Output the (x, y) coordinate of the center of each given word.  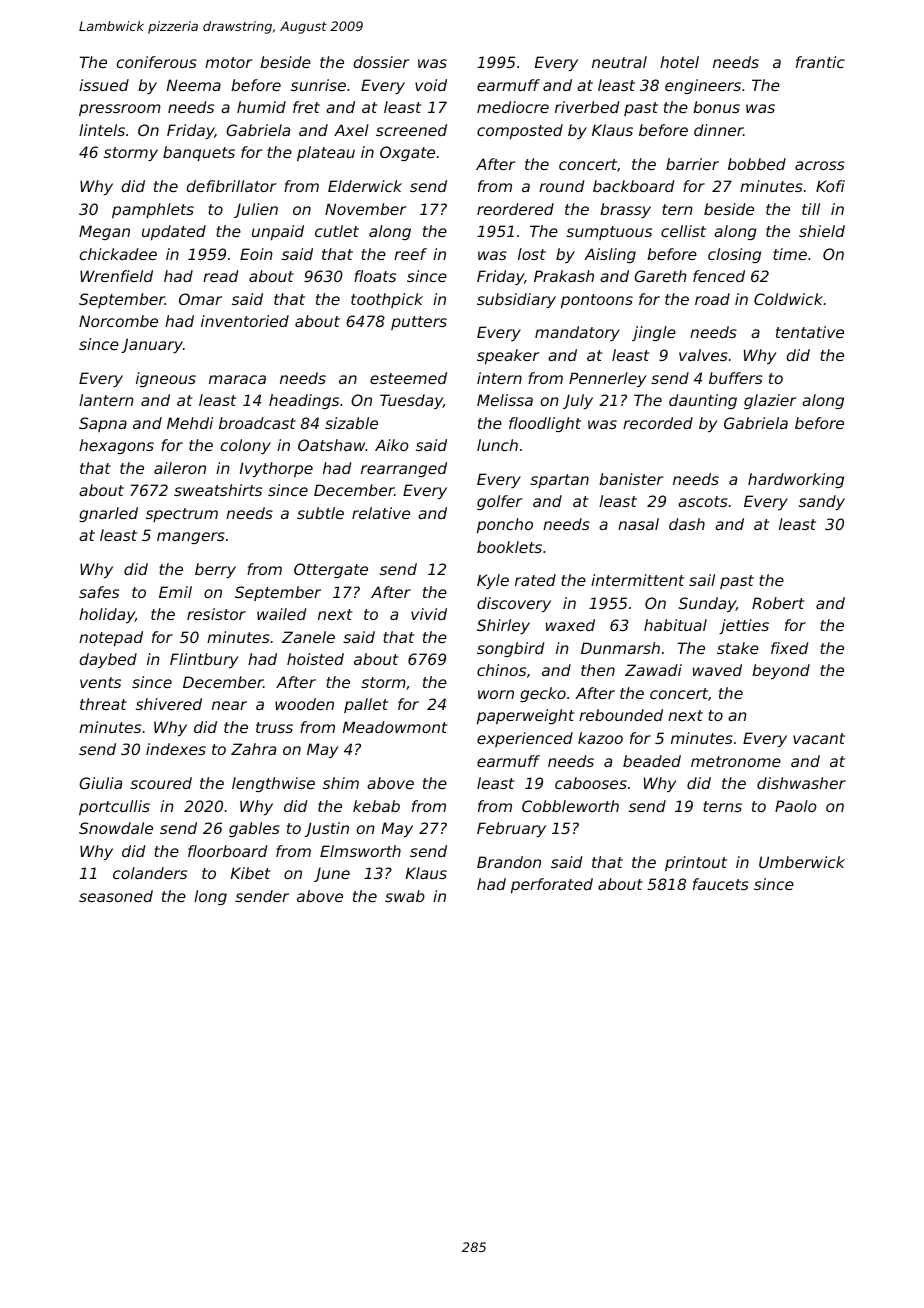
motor (228, 62)
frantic (820, 62)
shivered (169, 704)
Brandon (509, 862)
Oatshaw (332, 445)
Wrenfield (116, 276)
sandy (822, 502)
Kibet (251, 873)
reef (410, 254)
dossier (381, 62)
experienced (525, 739)
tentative (810, 332)
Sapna (103, 424)
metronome (736, 761)
